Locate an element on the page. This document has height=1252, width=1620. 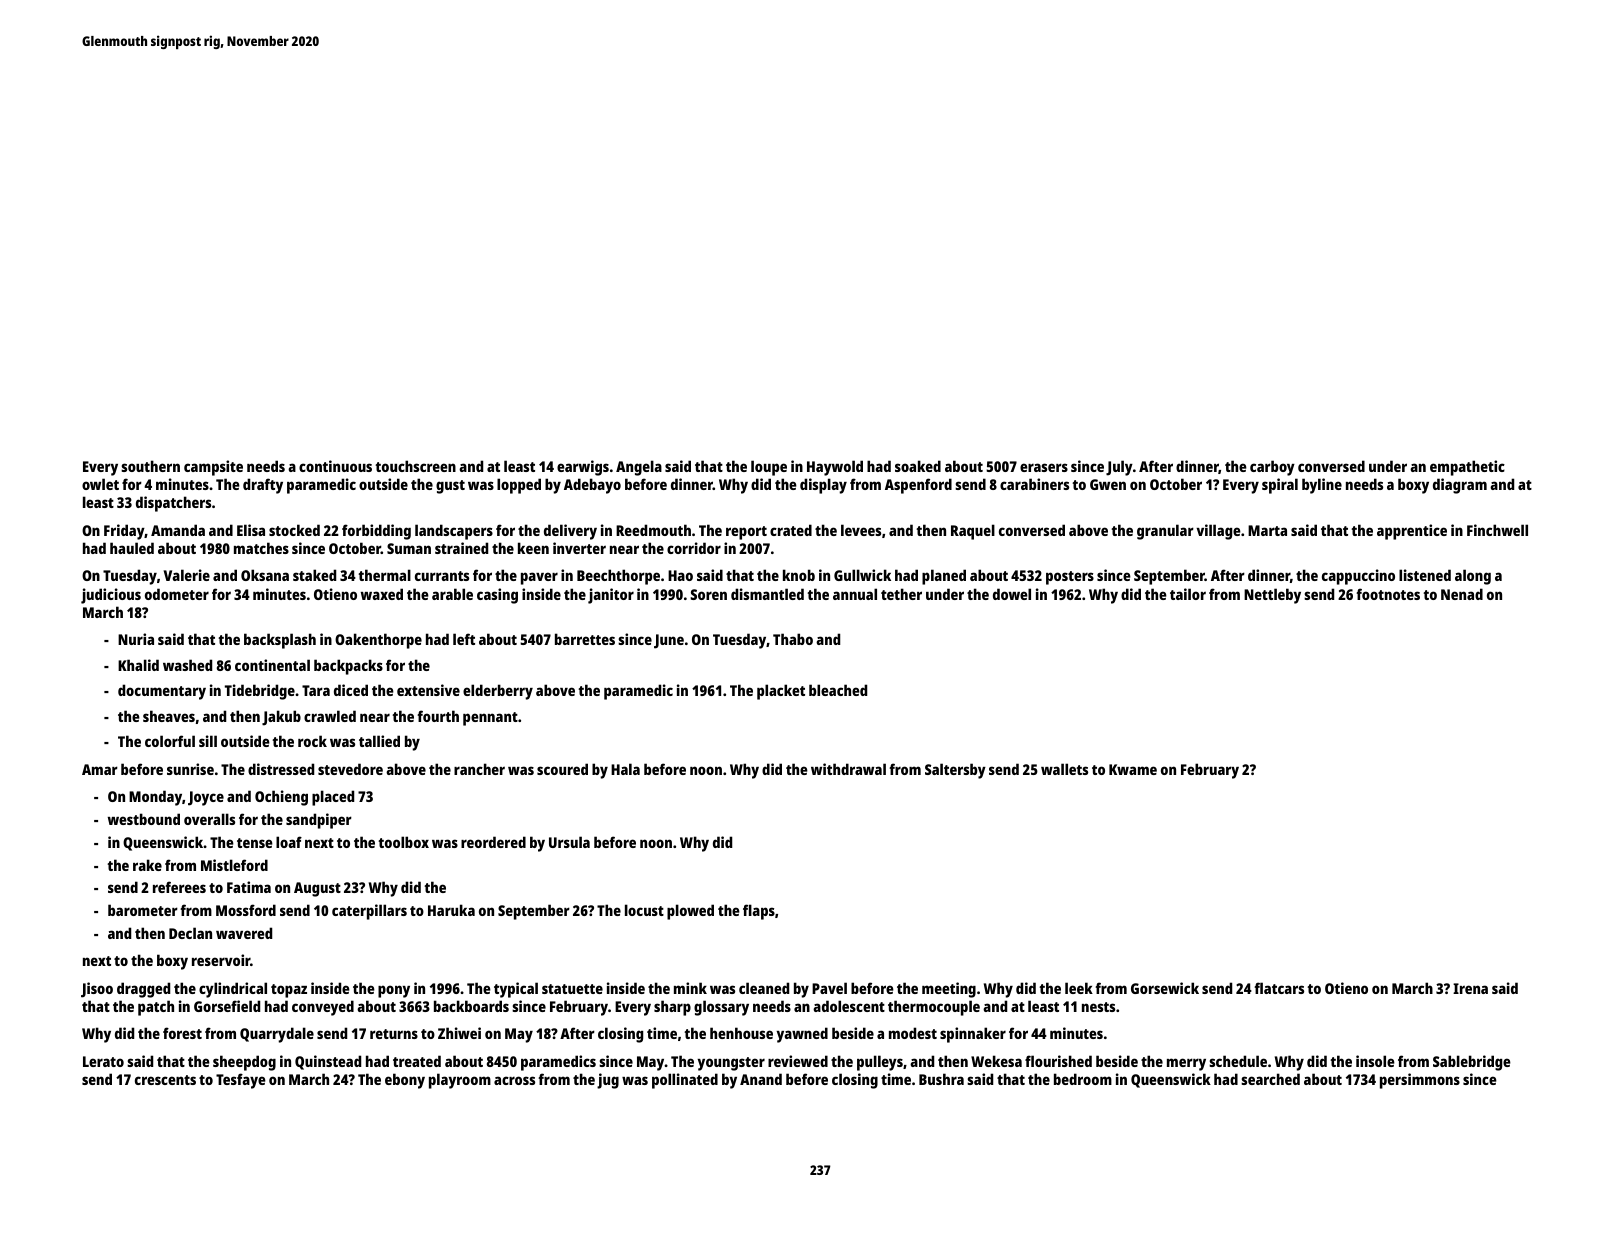
continuous is located at coordinates (335, 466).
